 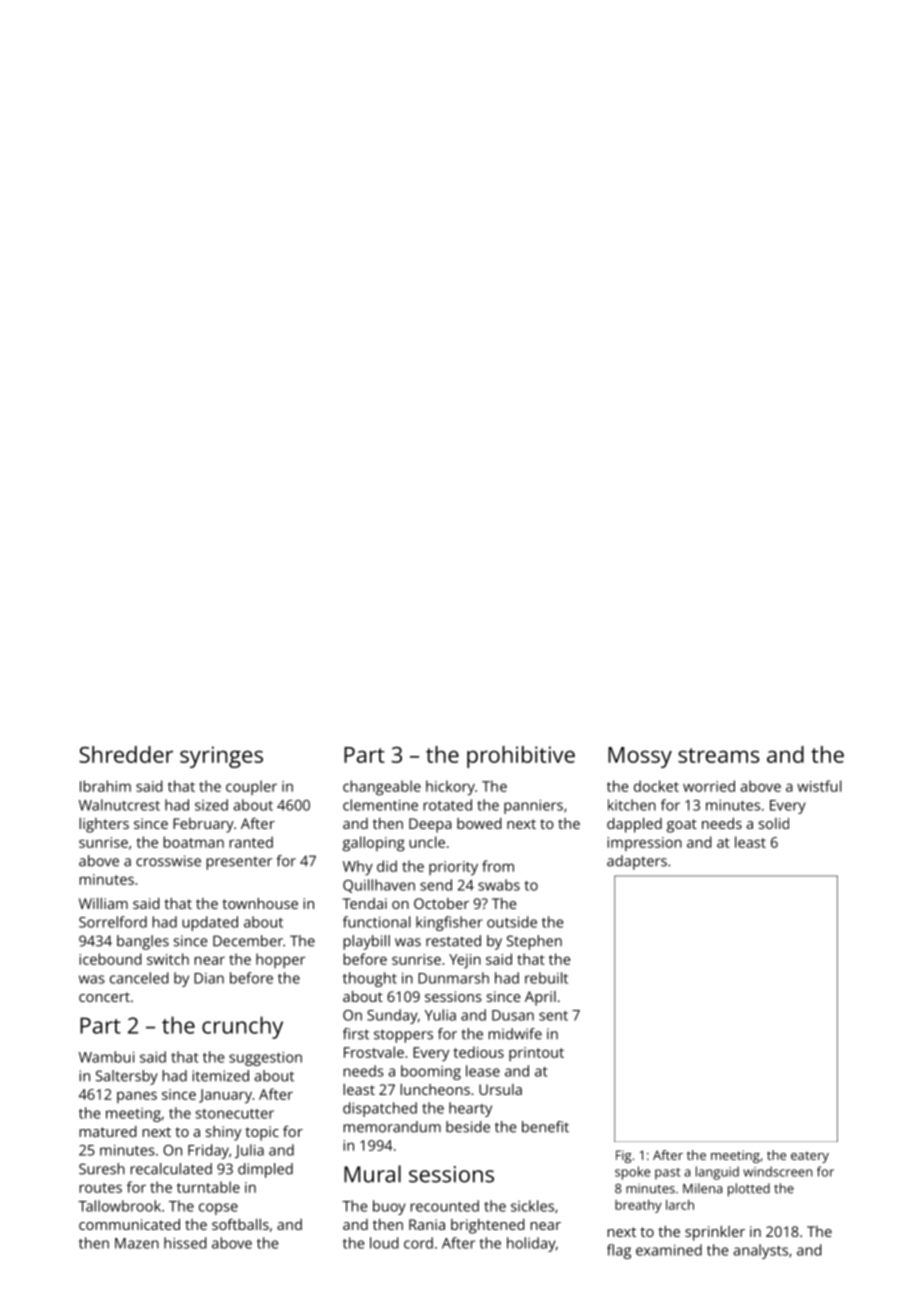 I want to click on printout, so click(x=536, y=1054).
